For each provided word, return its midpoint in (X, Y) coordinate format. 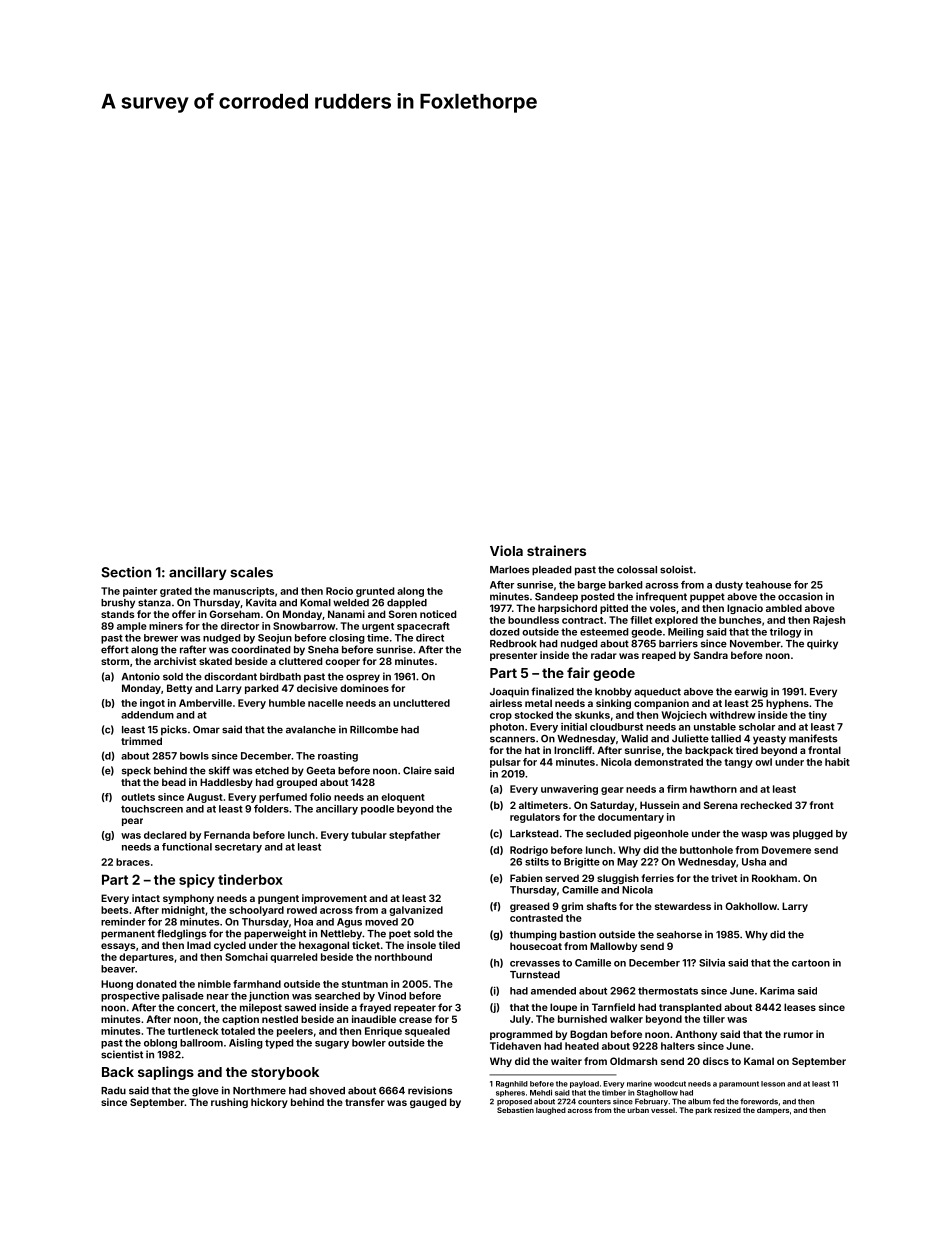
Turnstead (535, 975)
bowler (369, 1043)
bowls (194, 756)
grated (176, 592)
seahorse (679, 935)
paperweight (275, 934)
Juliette (690, 738)
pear (132, 822)
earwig (751, 692)
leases (800, 1007)
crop (501, 717)
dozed (504, 632)
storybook (285, 1073)
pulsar (505, 763)
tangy (738, 763)
